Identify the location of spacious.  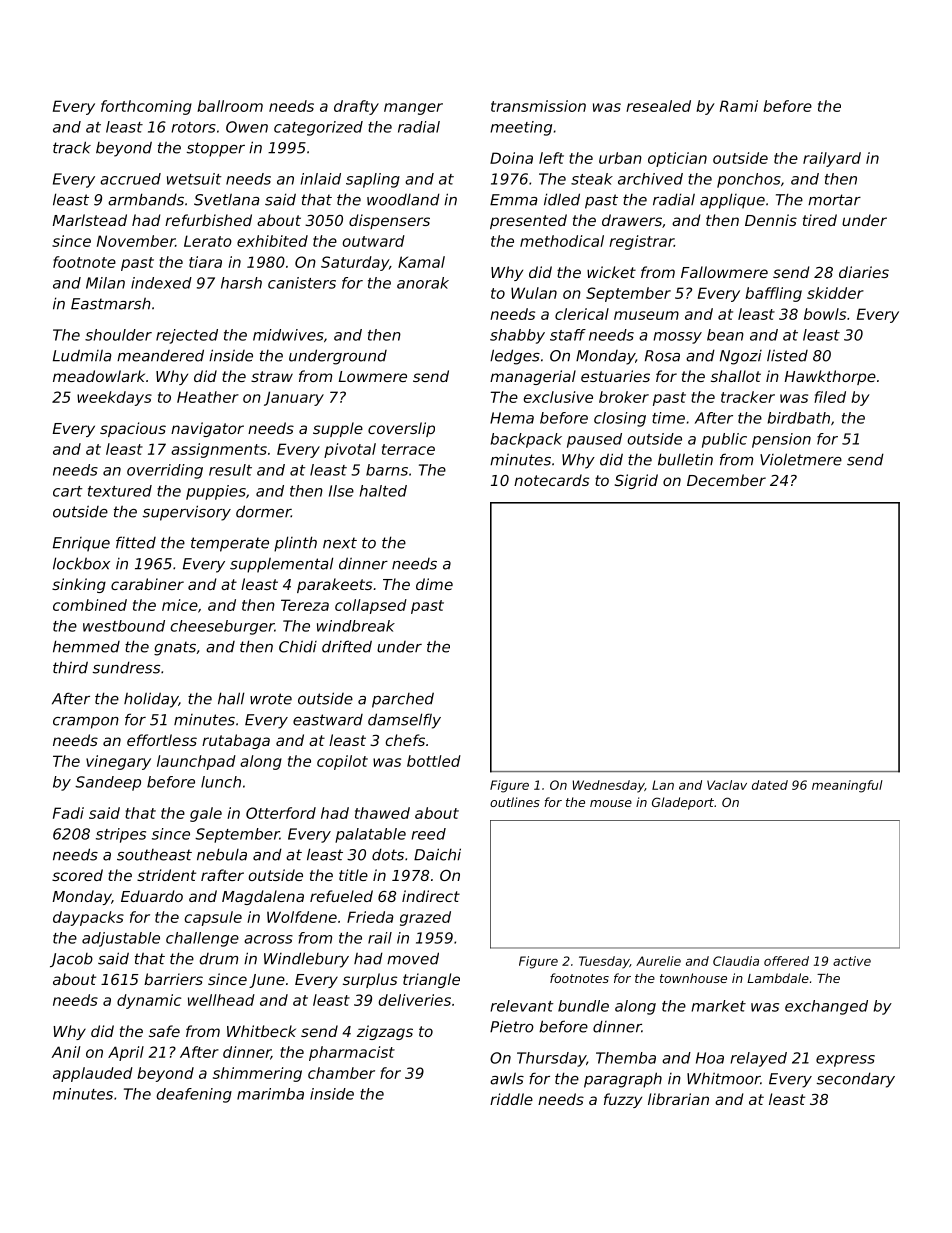
(133, 429).
